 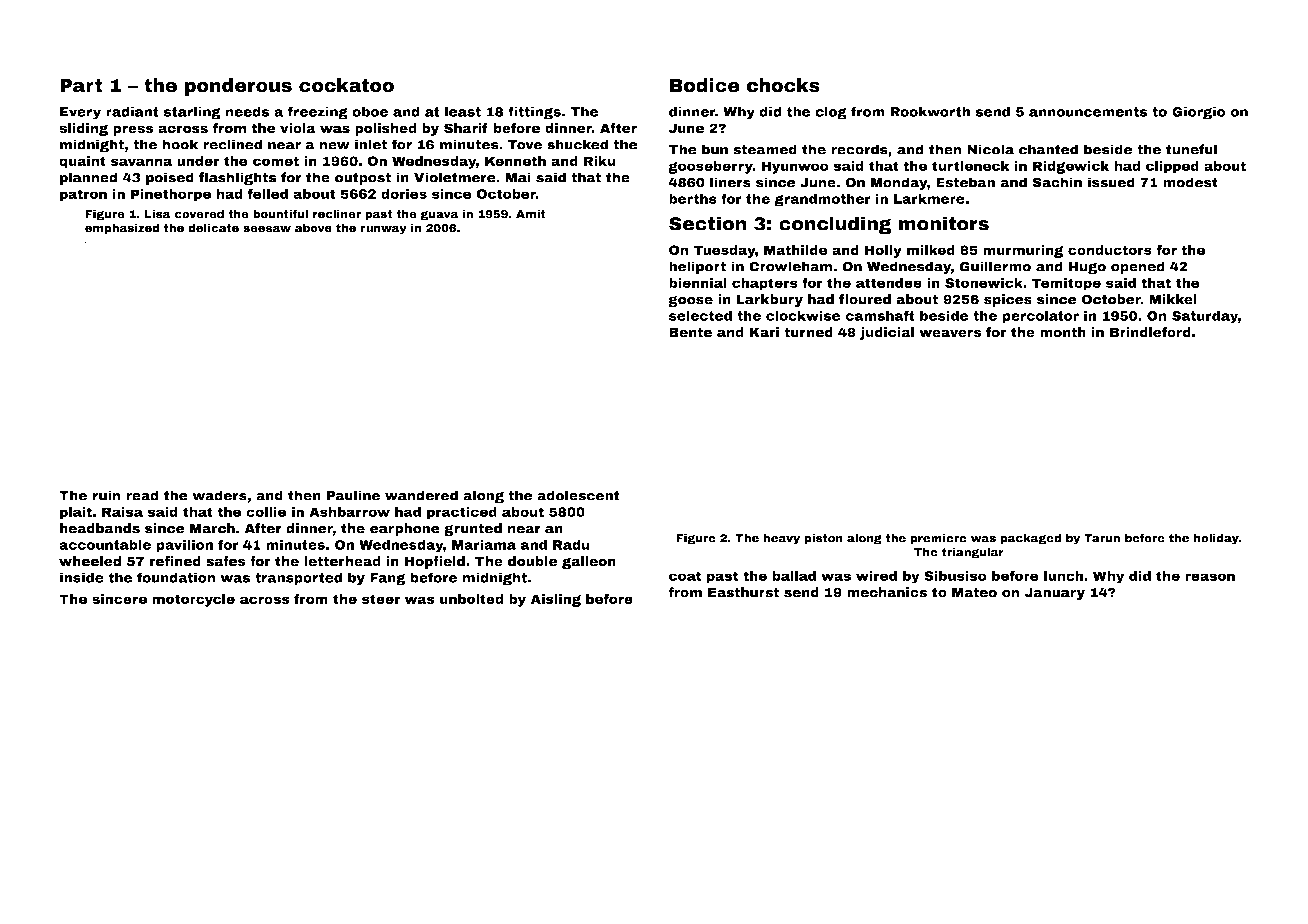 What do you see at coordinates (266, 512) in the screenshot?
I see `collie` at bounding box center [266, 512].
